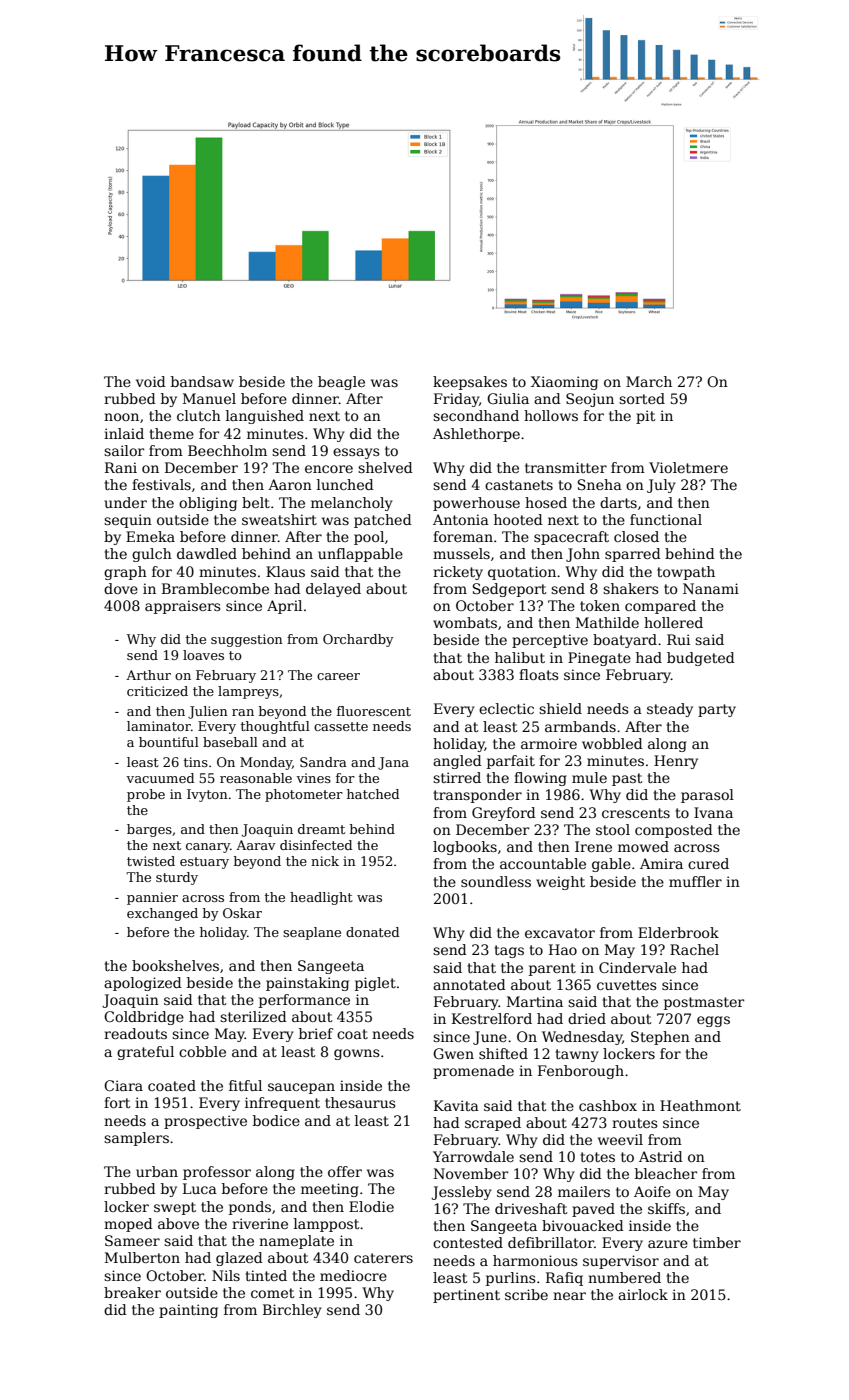  I want to click on mowed, so click(643, 846).
